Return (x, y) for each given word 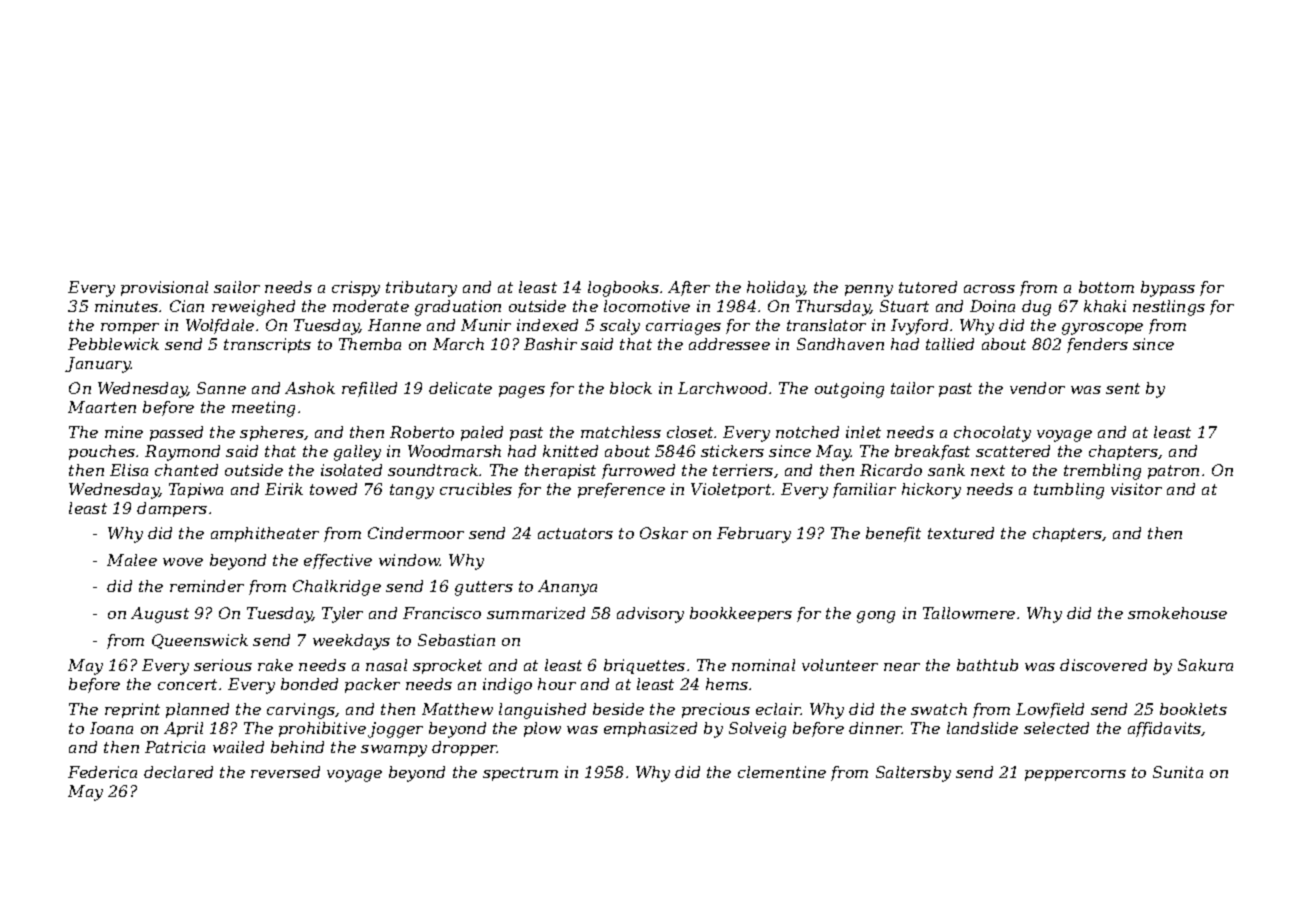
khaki (1105, 306)
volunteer (840, 665)
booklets (1193, 709)
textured (961, 533)
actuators (575, 533)
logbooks (623, 289)
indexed (547, 325)
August (160, 615)
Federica (102, 772)
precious (716, 710)
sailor (237, 287)
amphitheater (265, 534)
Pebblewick (113, 344)
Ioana (111, 728)
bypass (1168, 289)
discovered (1103, 665)
